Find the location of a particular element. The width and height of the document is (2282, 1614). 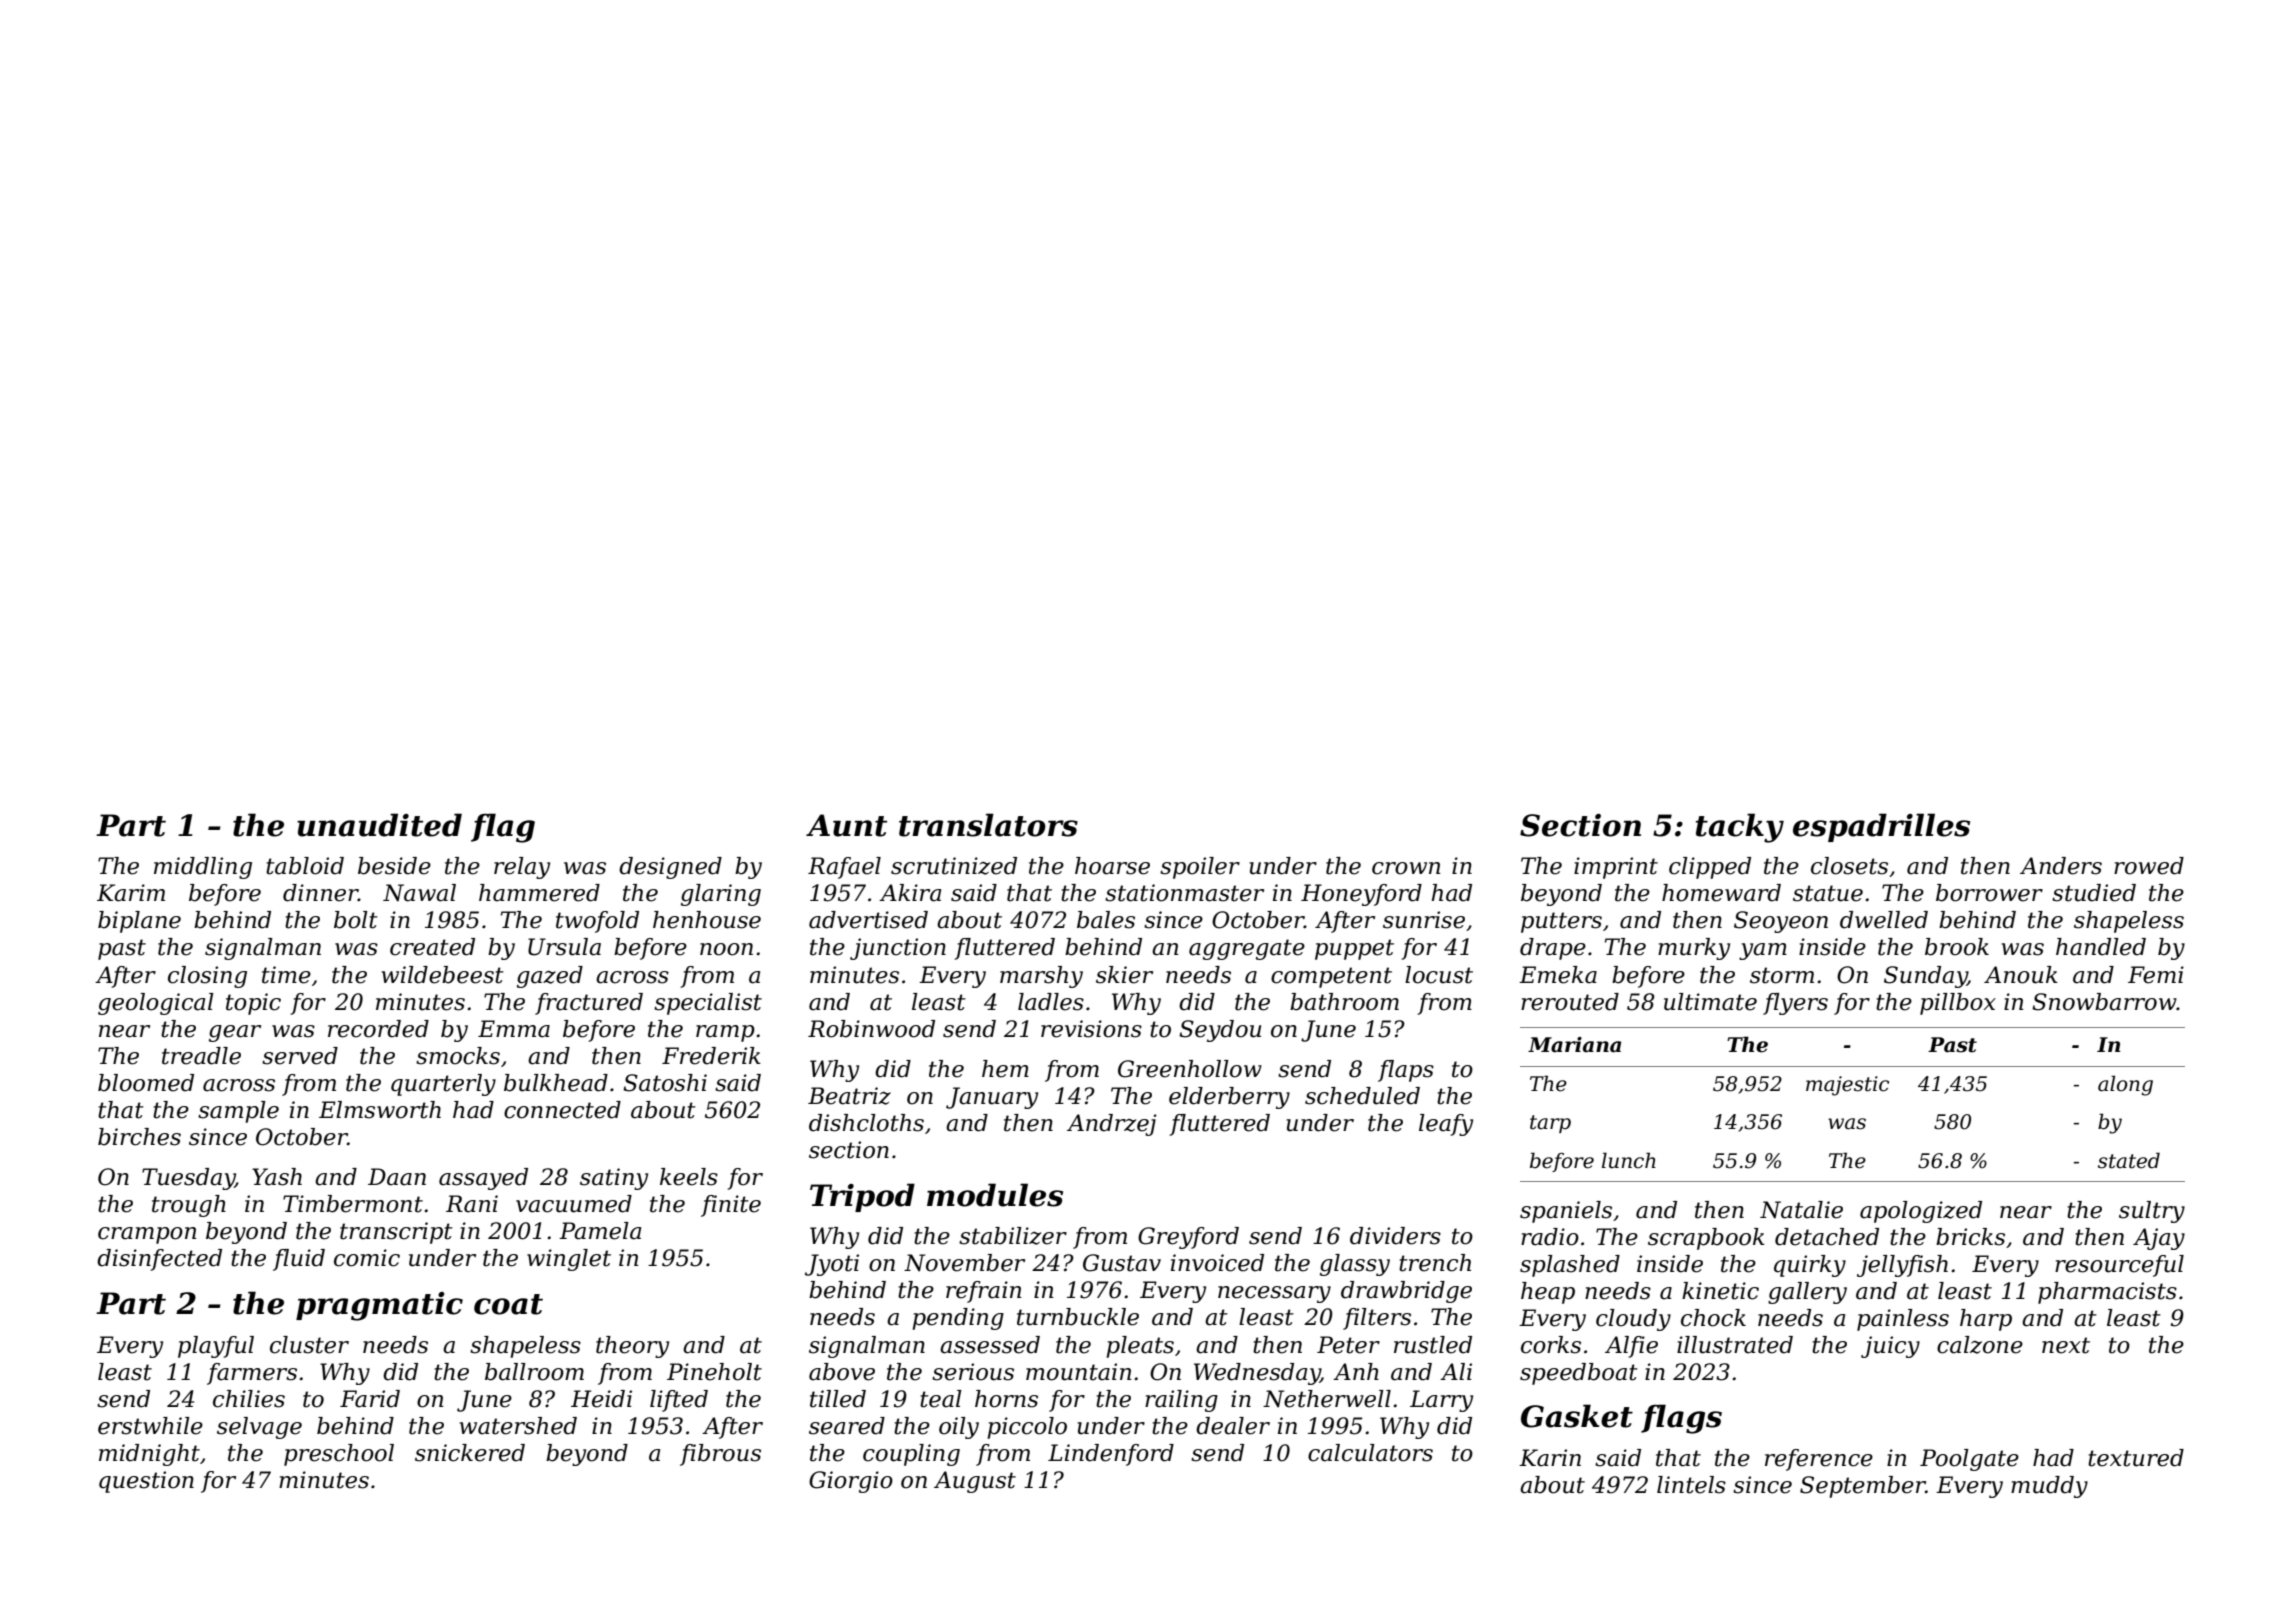

Andrzej is located at coordinates (1112, 1125).
